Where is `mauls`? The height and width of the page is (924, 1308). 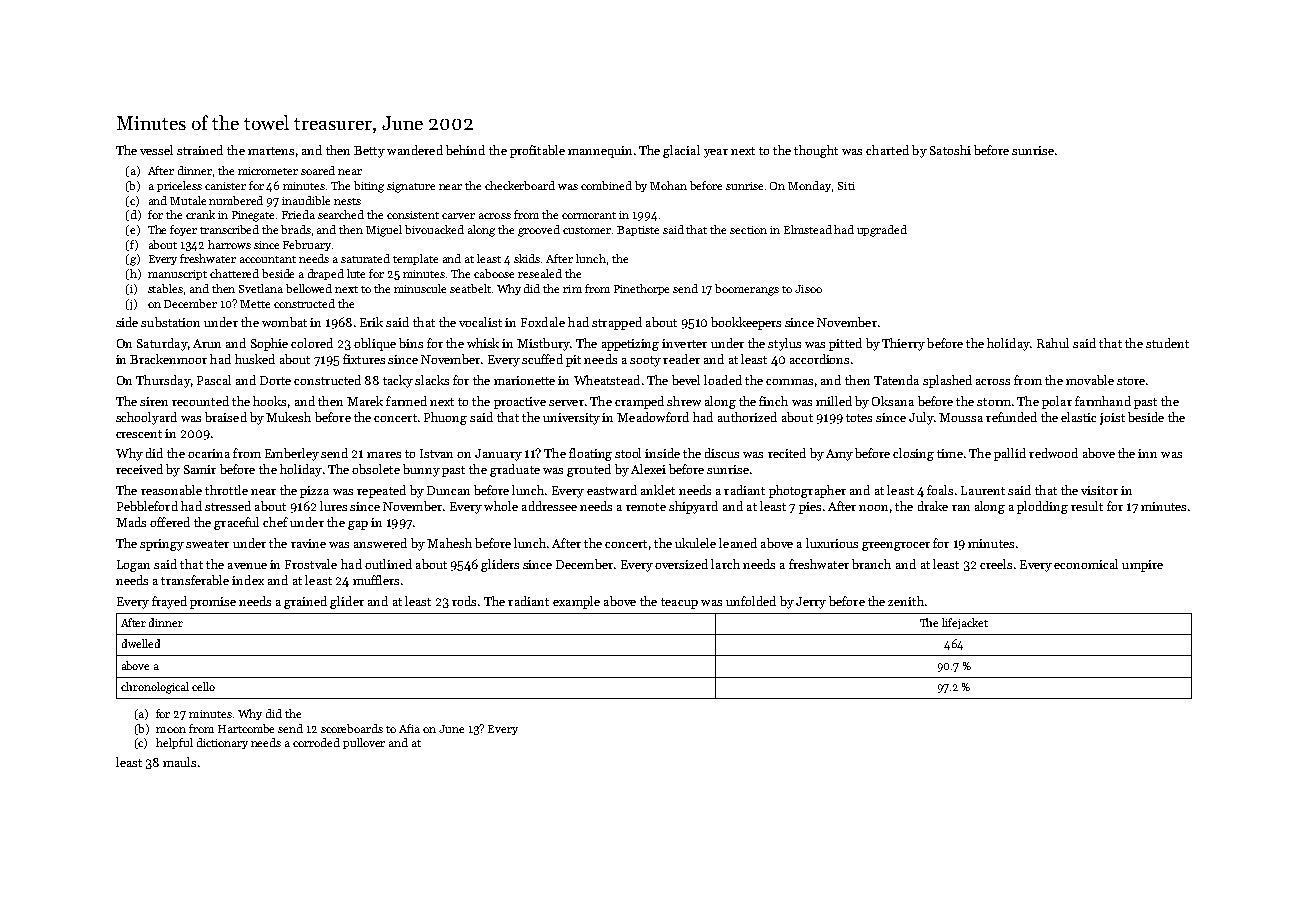 mauls is located at coordinates (179, 762).
